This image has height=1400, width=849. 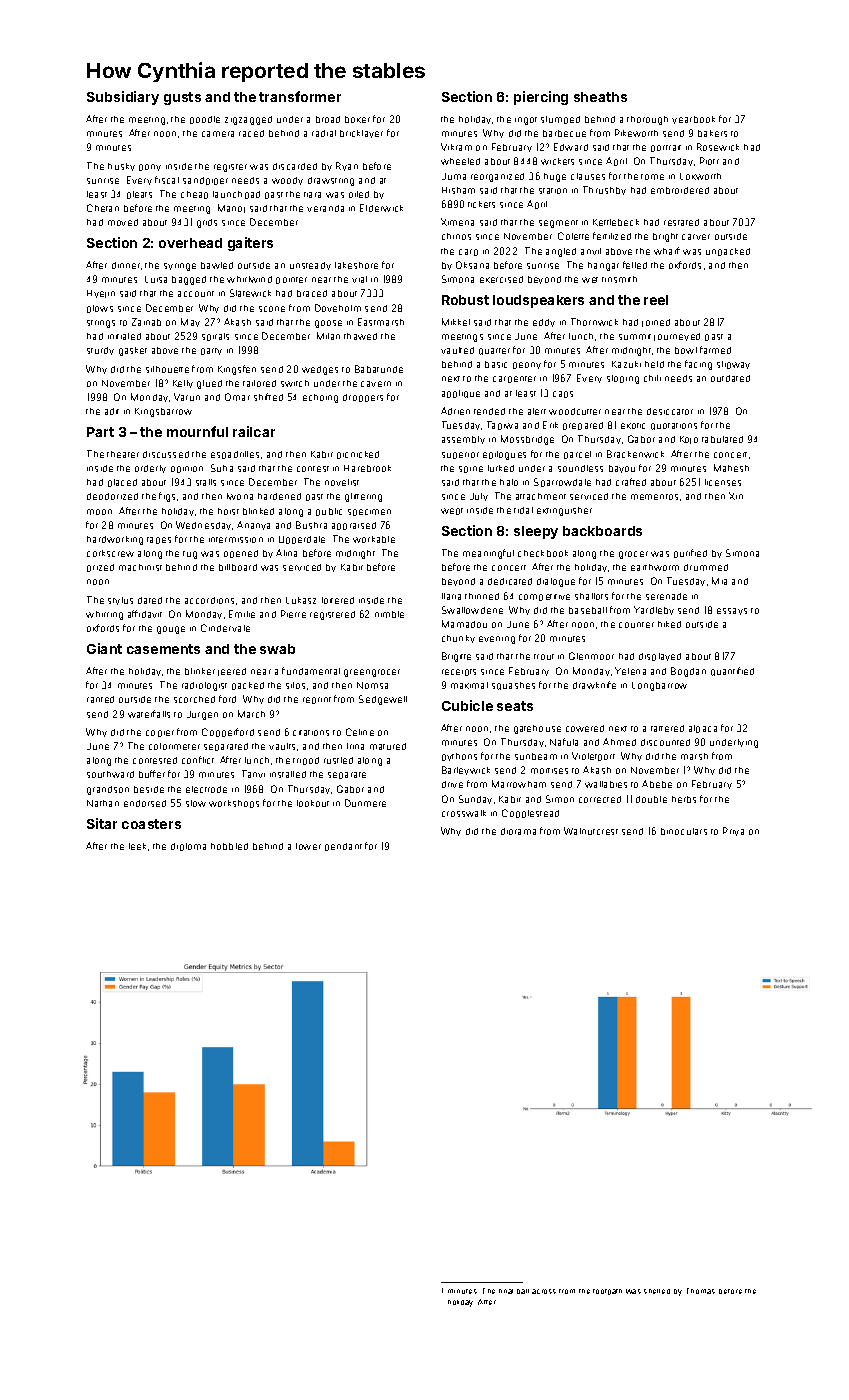 What do you see at coordinates (120, 601) in the image?
I see `stylus` at bounding box center [120, 601].
